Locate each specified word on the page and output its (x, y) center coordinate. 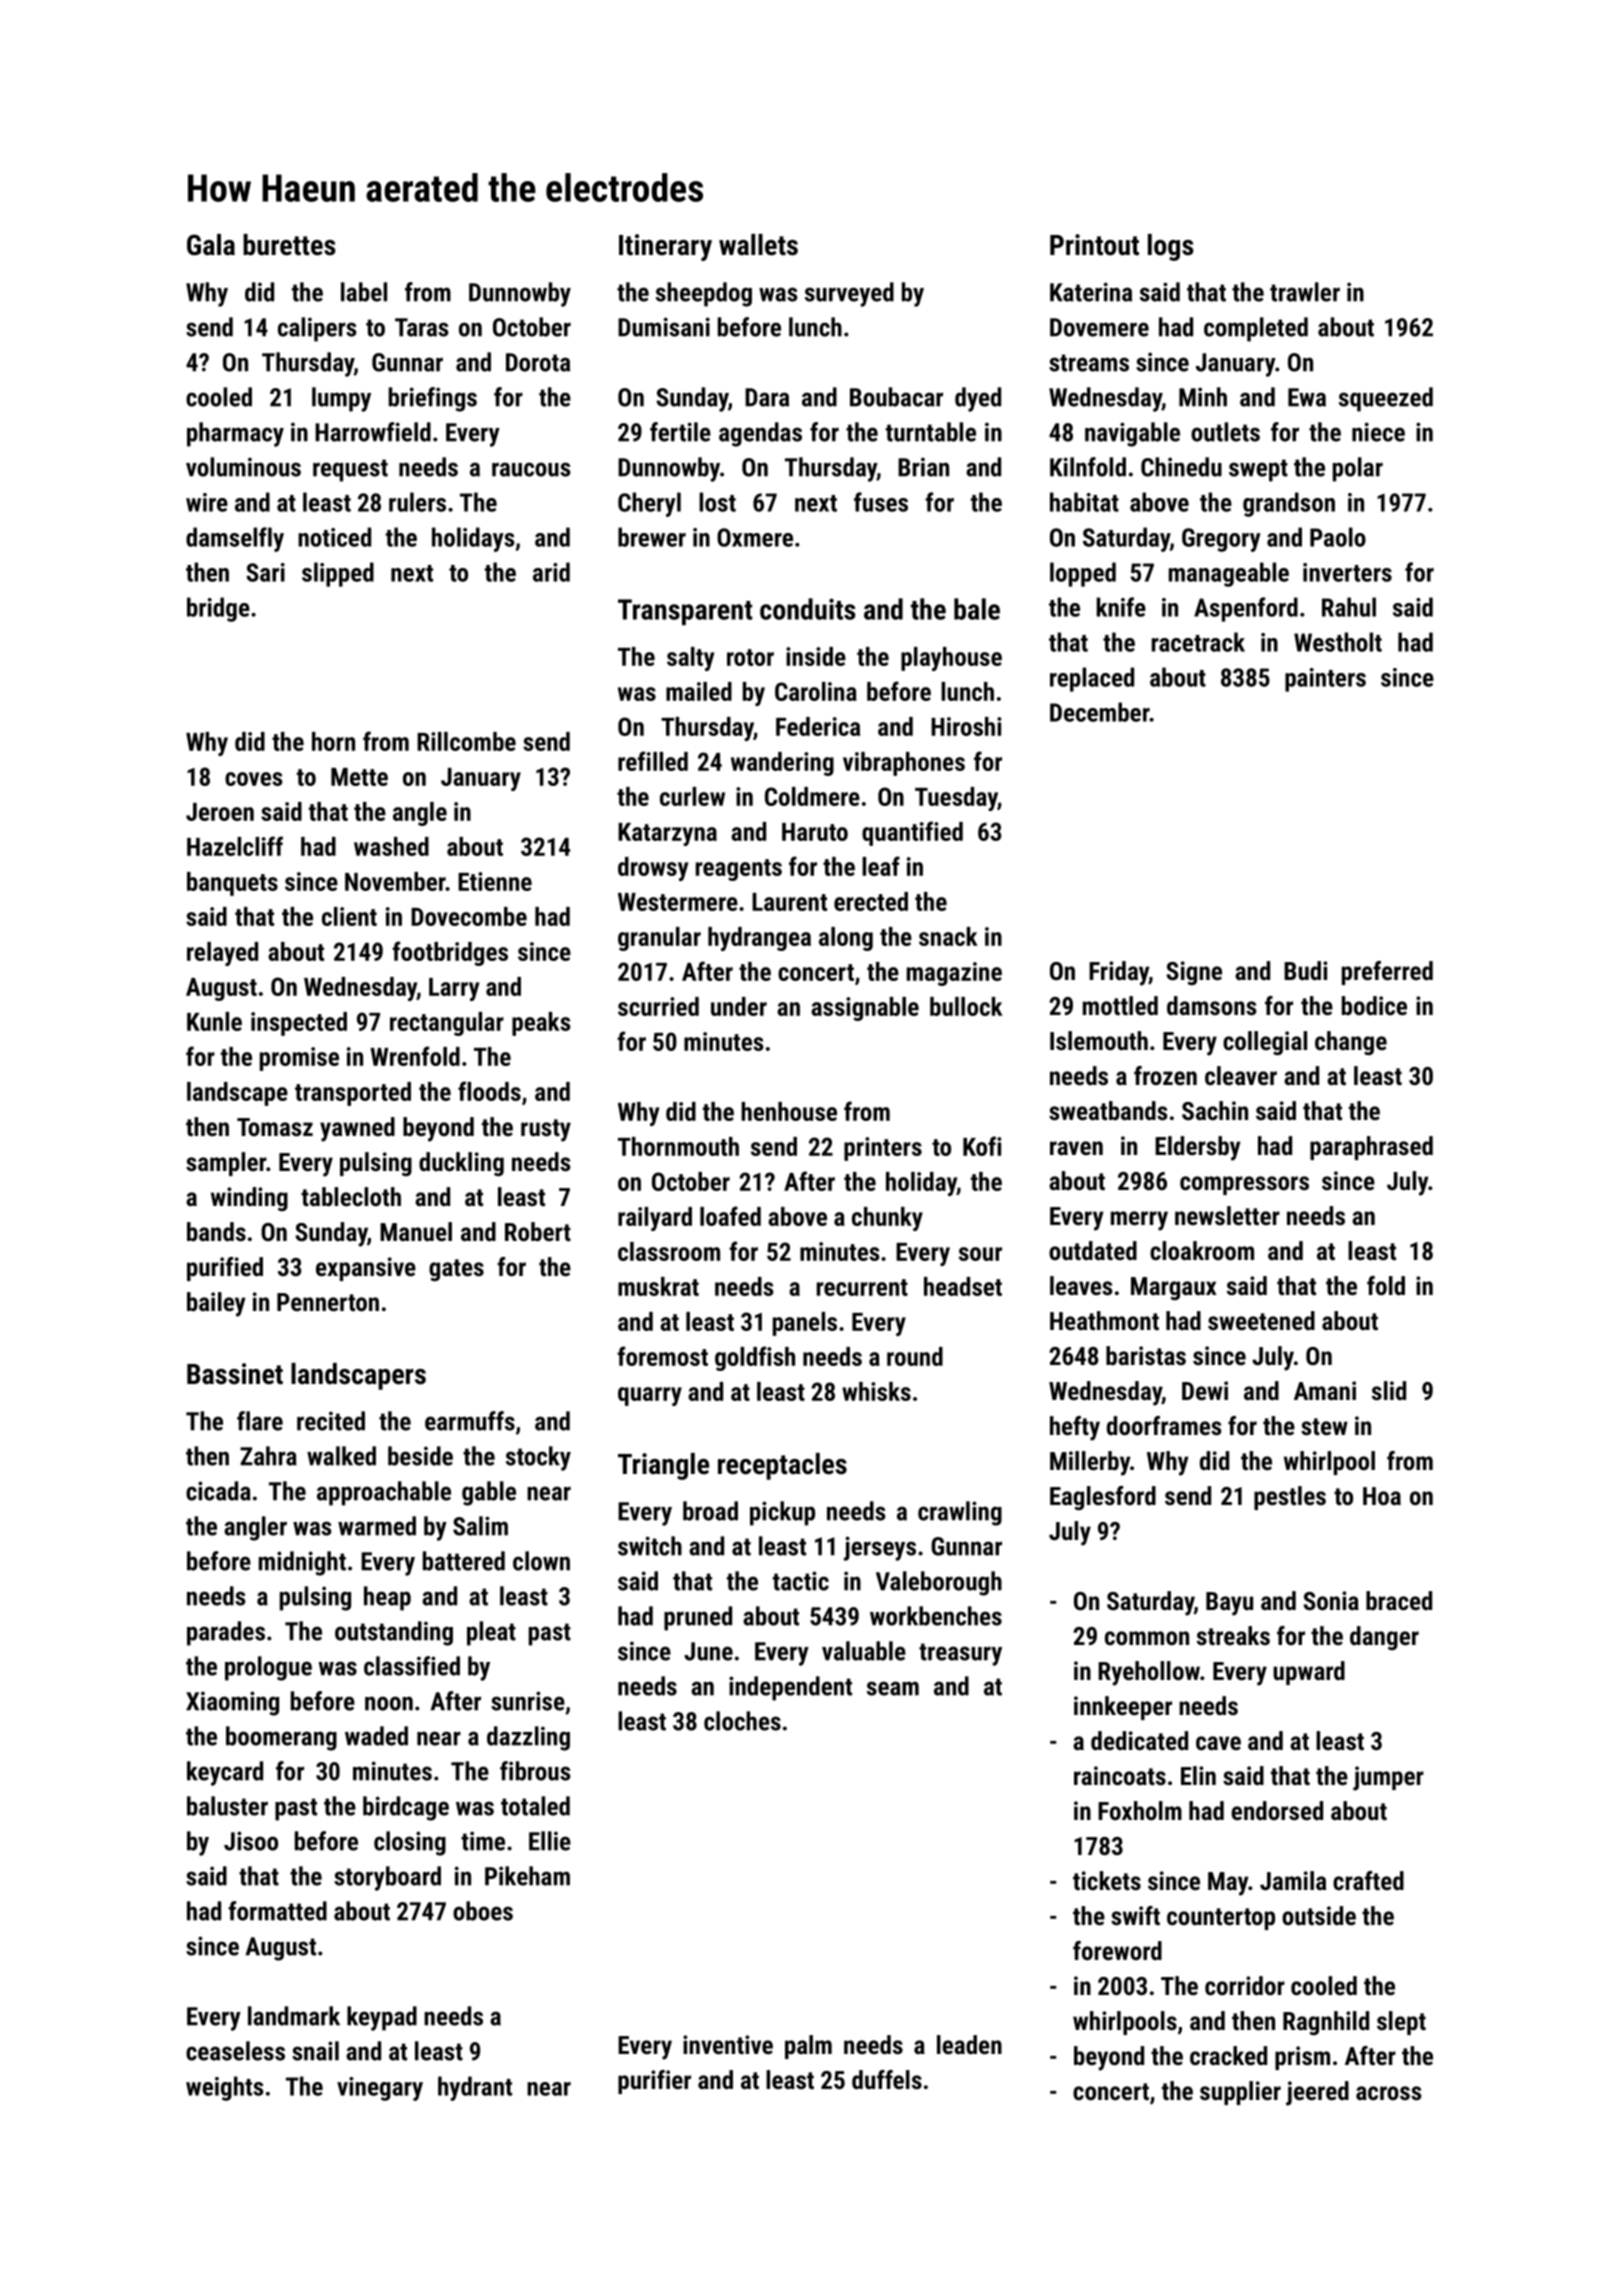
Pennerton (328, 1302)
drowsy (653, 869)
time (483, 1841)
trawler (1305, 292)
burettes (289, 245)
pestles (1290, 1498)
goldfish (755, 1358)
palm (808, 2047)
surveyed (849, 294)
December (1100, 712)
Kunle (214, 1021)
